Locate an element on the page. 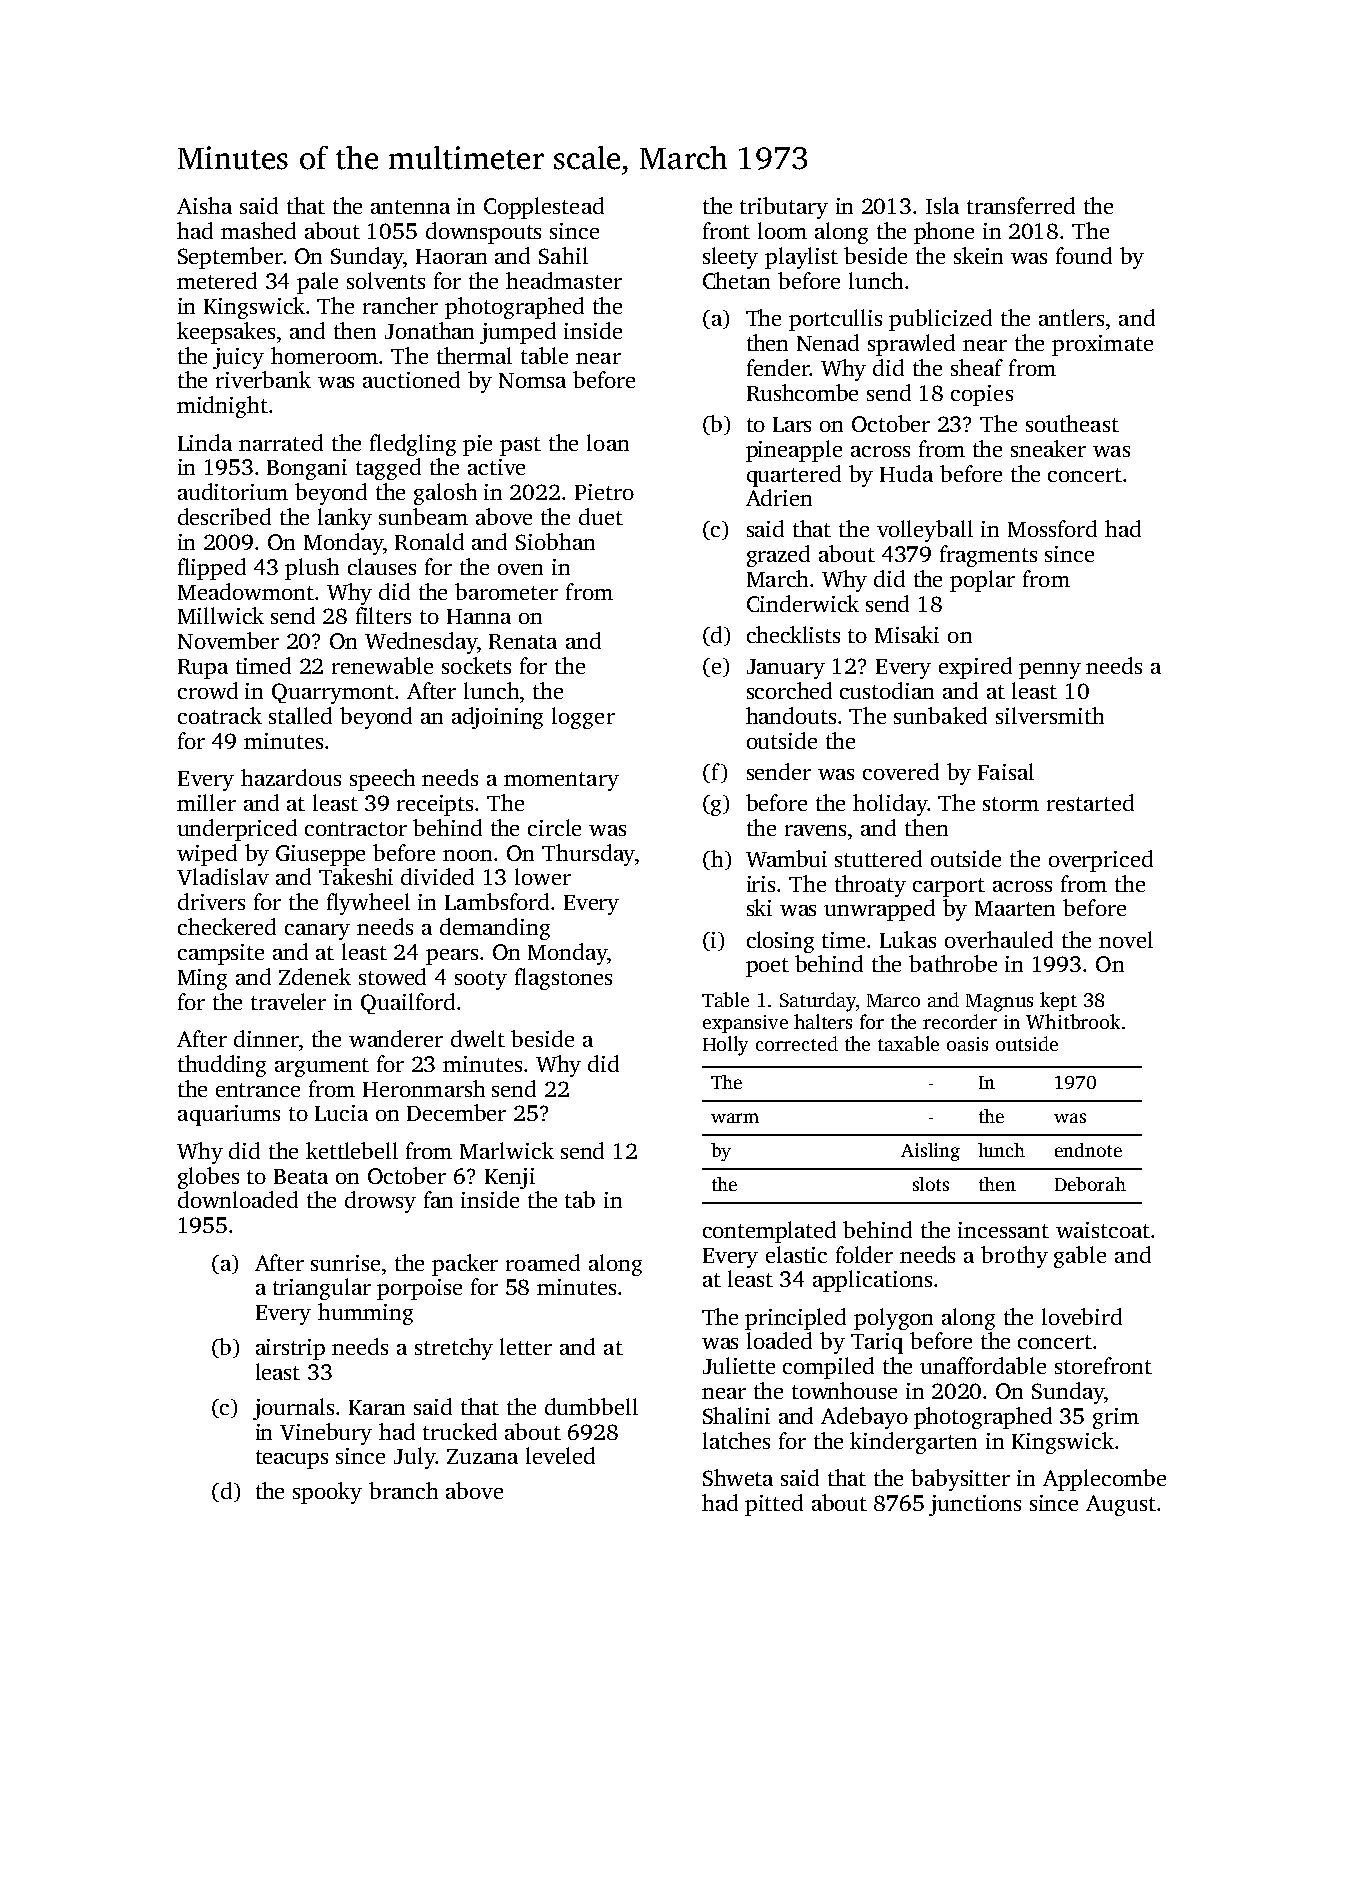  bathrobe is located at coordinates (953, 963).
